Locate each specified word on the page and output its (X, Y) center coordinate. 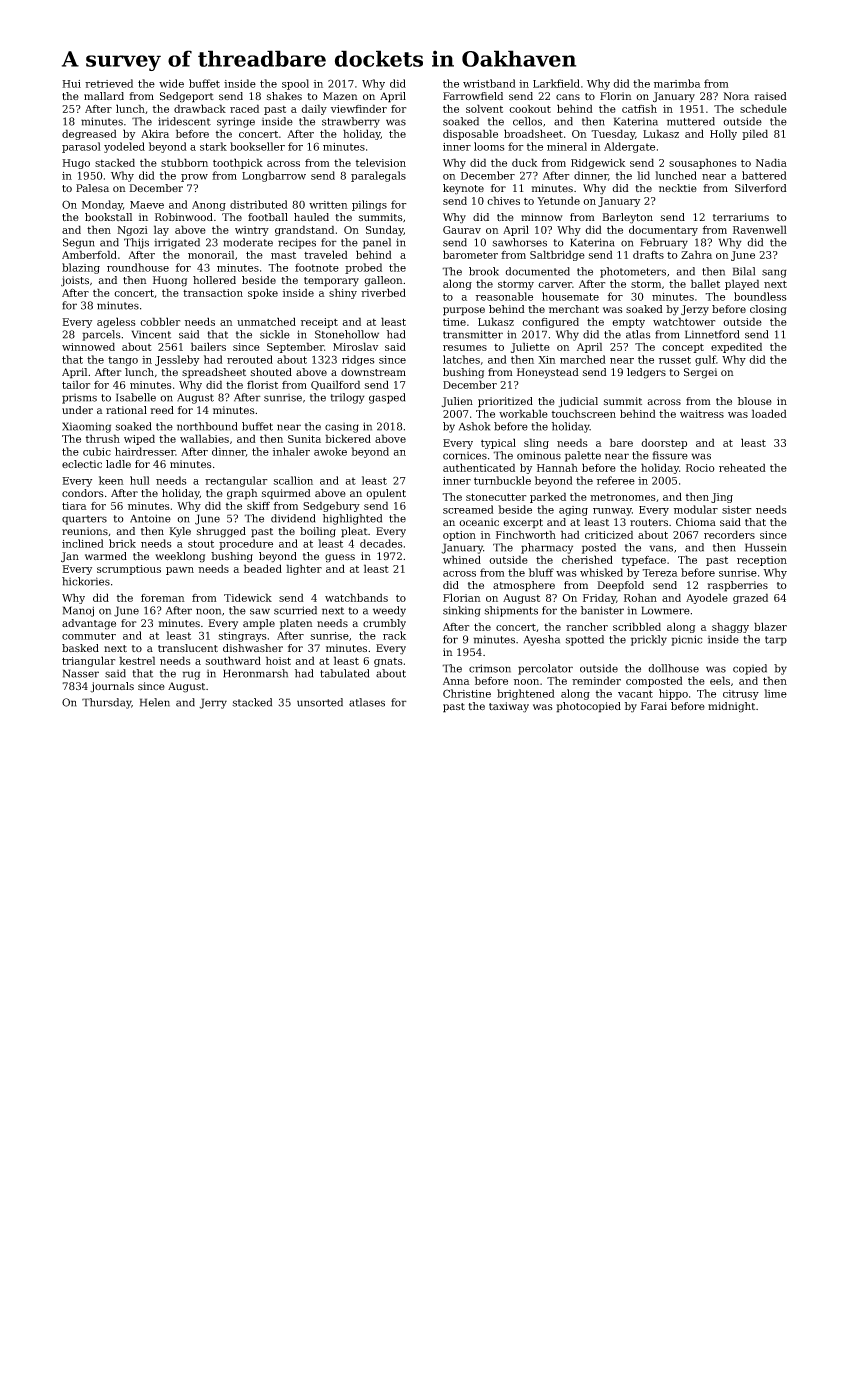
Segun (79, 243)
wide (171, 83)
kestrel (137, 660)
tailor (76, 384)
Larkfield (556, 83)
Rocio (700, 468)
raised (770, 96)
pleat (354, 532)
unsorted (320, 702)
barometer (470, 254)
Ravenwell (760, 229)
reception (762, 561)
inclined (83, 543)
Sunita (304, 439)
